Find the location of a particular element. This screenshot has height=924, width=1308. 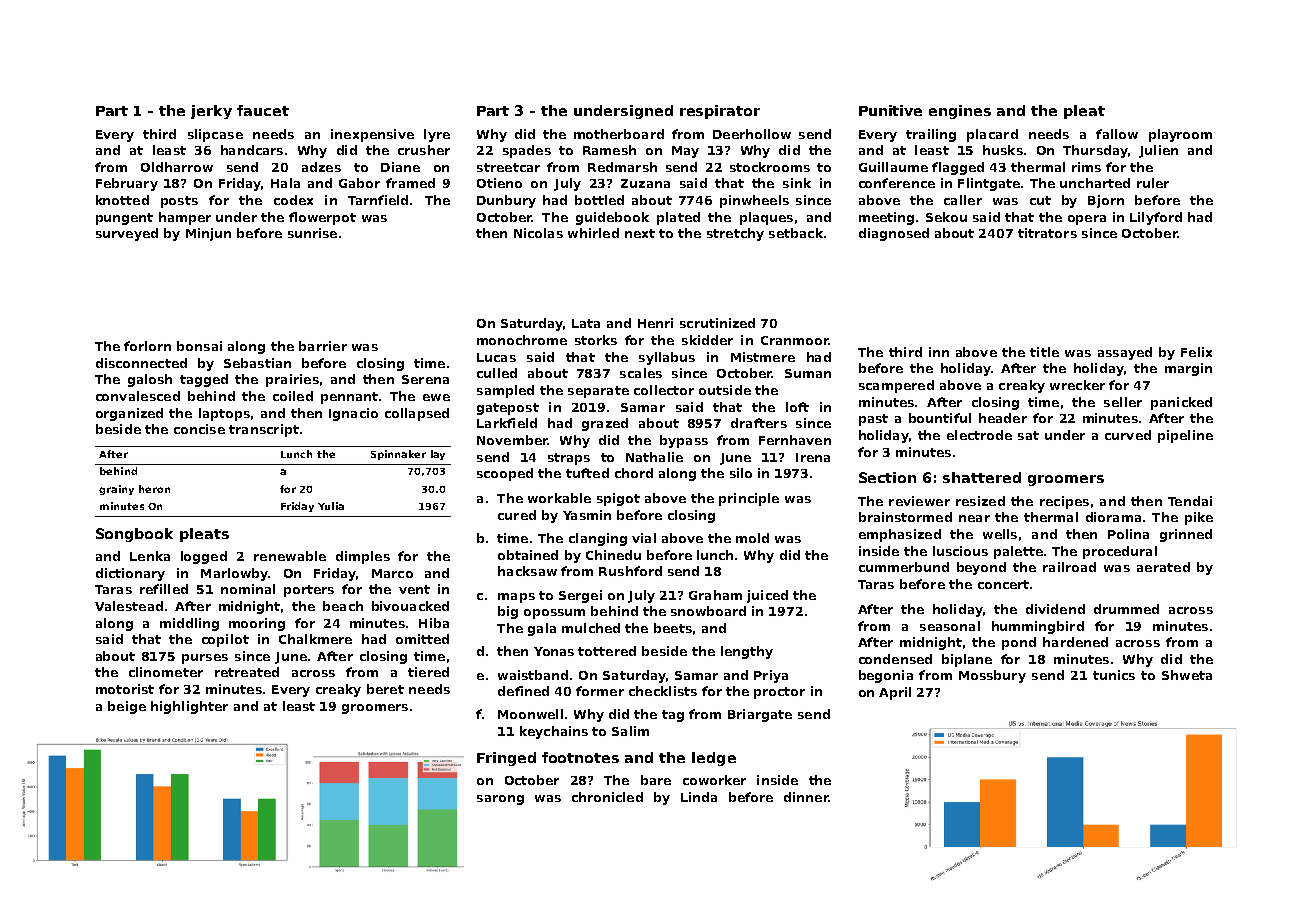

assayed is located at coordinates (1125, 353).
